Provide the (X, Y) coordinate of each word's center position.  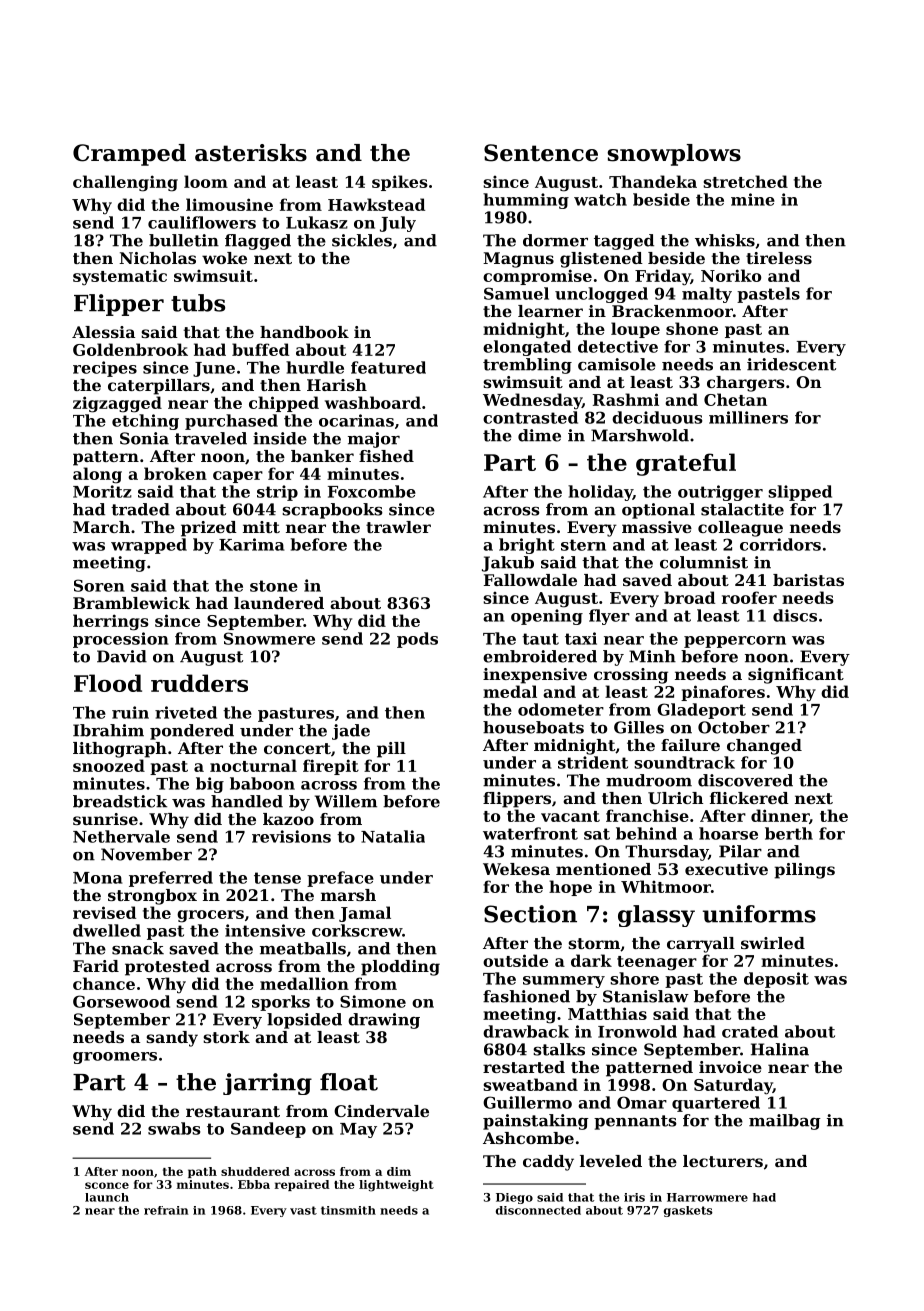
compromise (537, 277)
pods (417, 640)
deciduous (657, 417)
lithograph (120, 750)
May (358, 1130)
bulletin (184, 240)
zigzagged (117, 404)
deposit (776, 980)
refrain (166, 1210)
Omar (642, 1102)
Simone (373, 1001)
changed (764, 747)
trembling (527, 366)
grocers (210, 916)
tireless (779, 258)
